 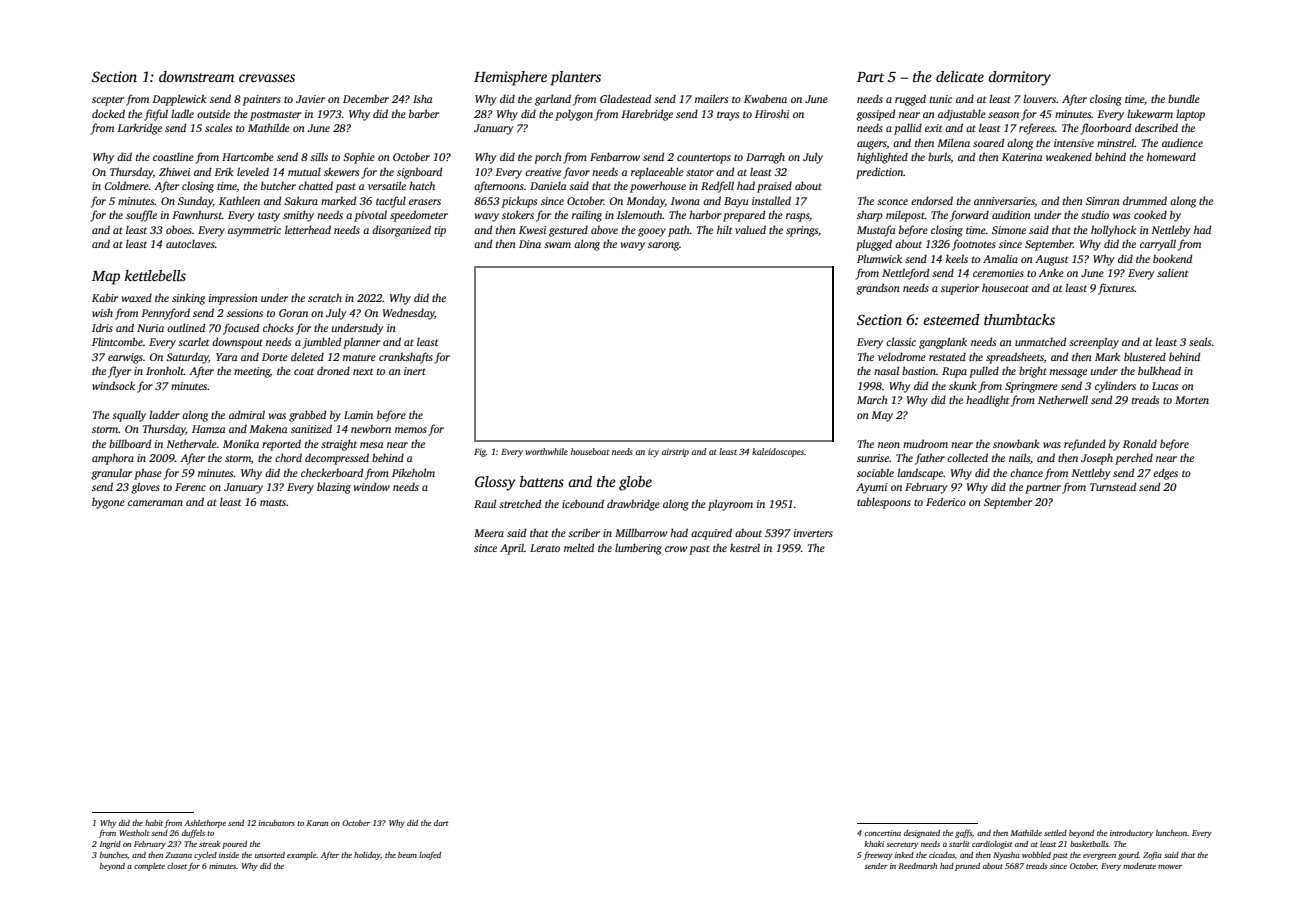 I want to click on habit, so click(x=154, y=823).
